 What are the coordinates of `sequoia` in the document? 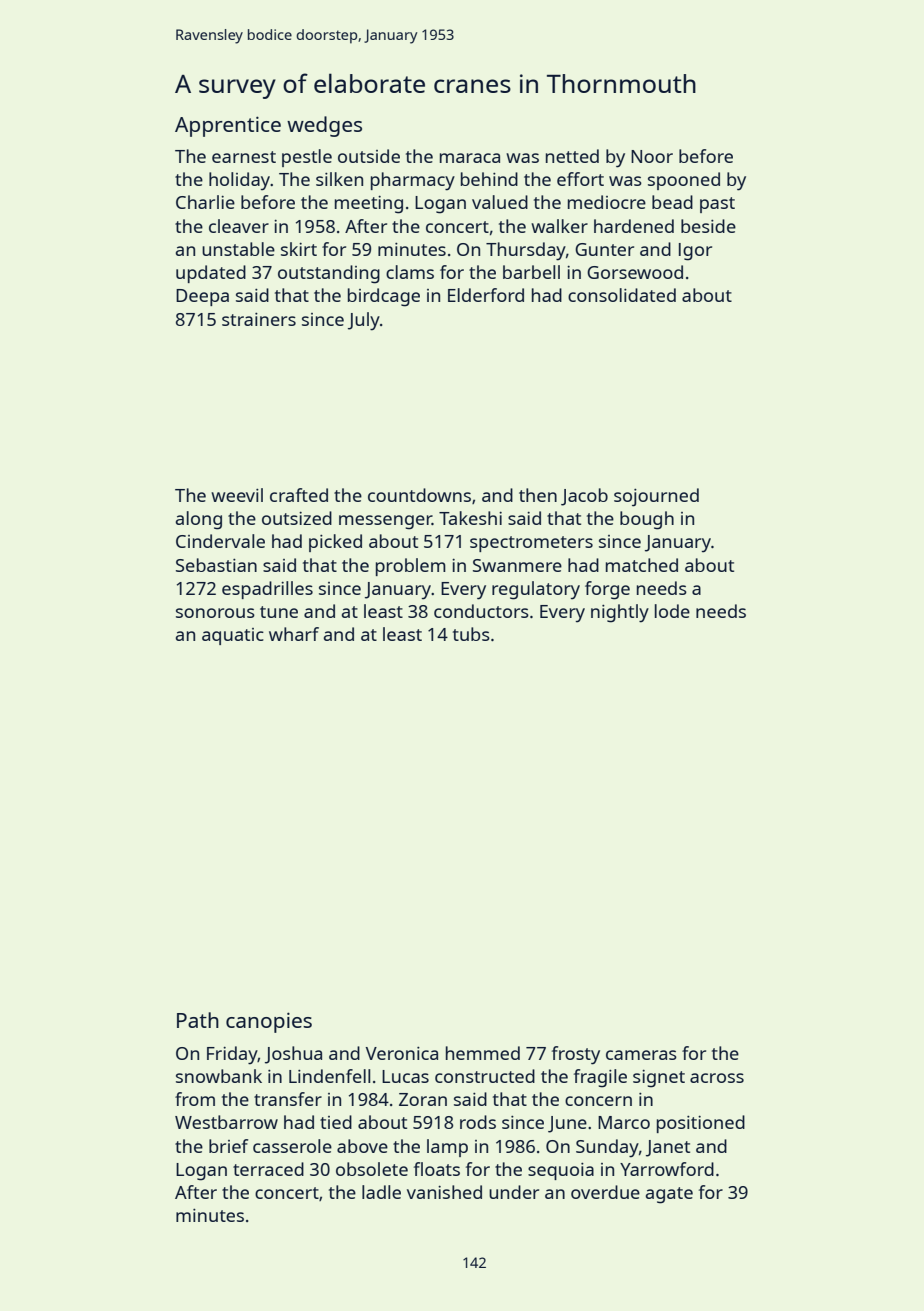 It's located at (561, 1171).
